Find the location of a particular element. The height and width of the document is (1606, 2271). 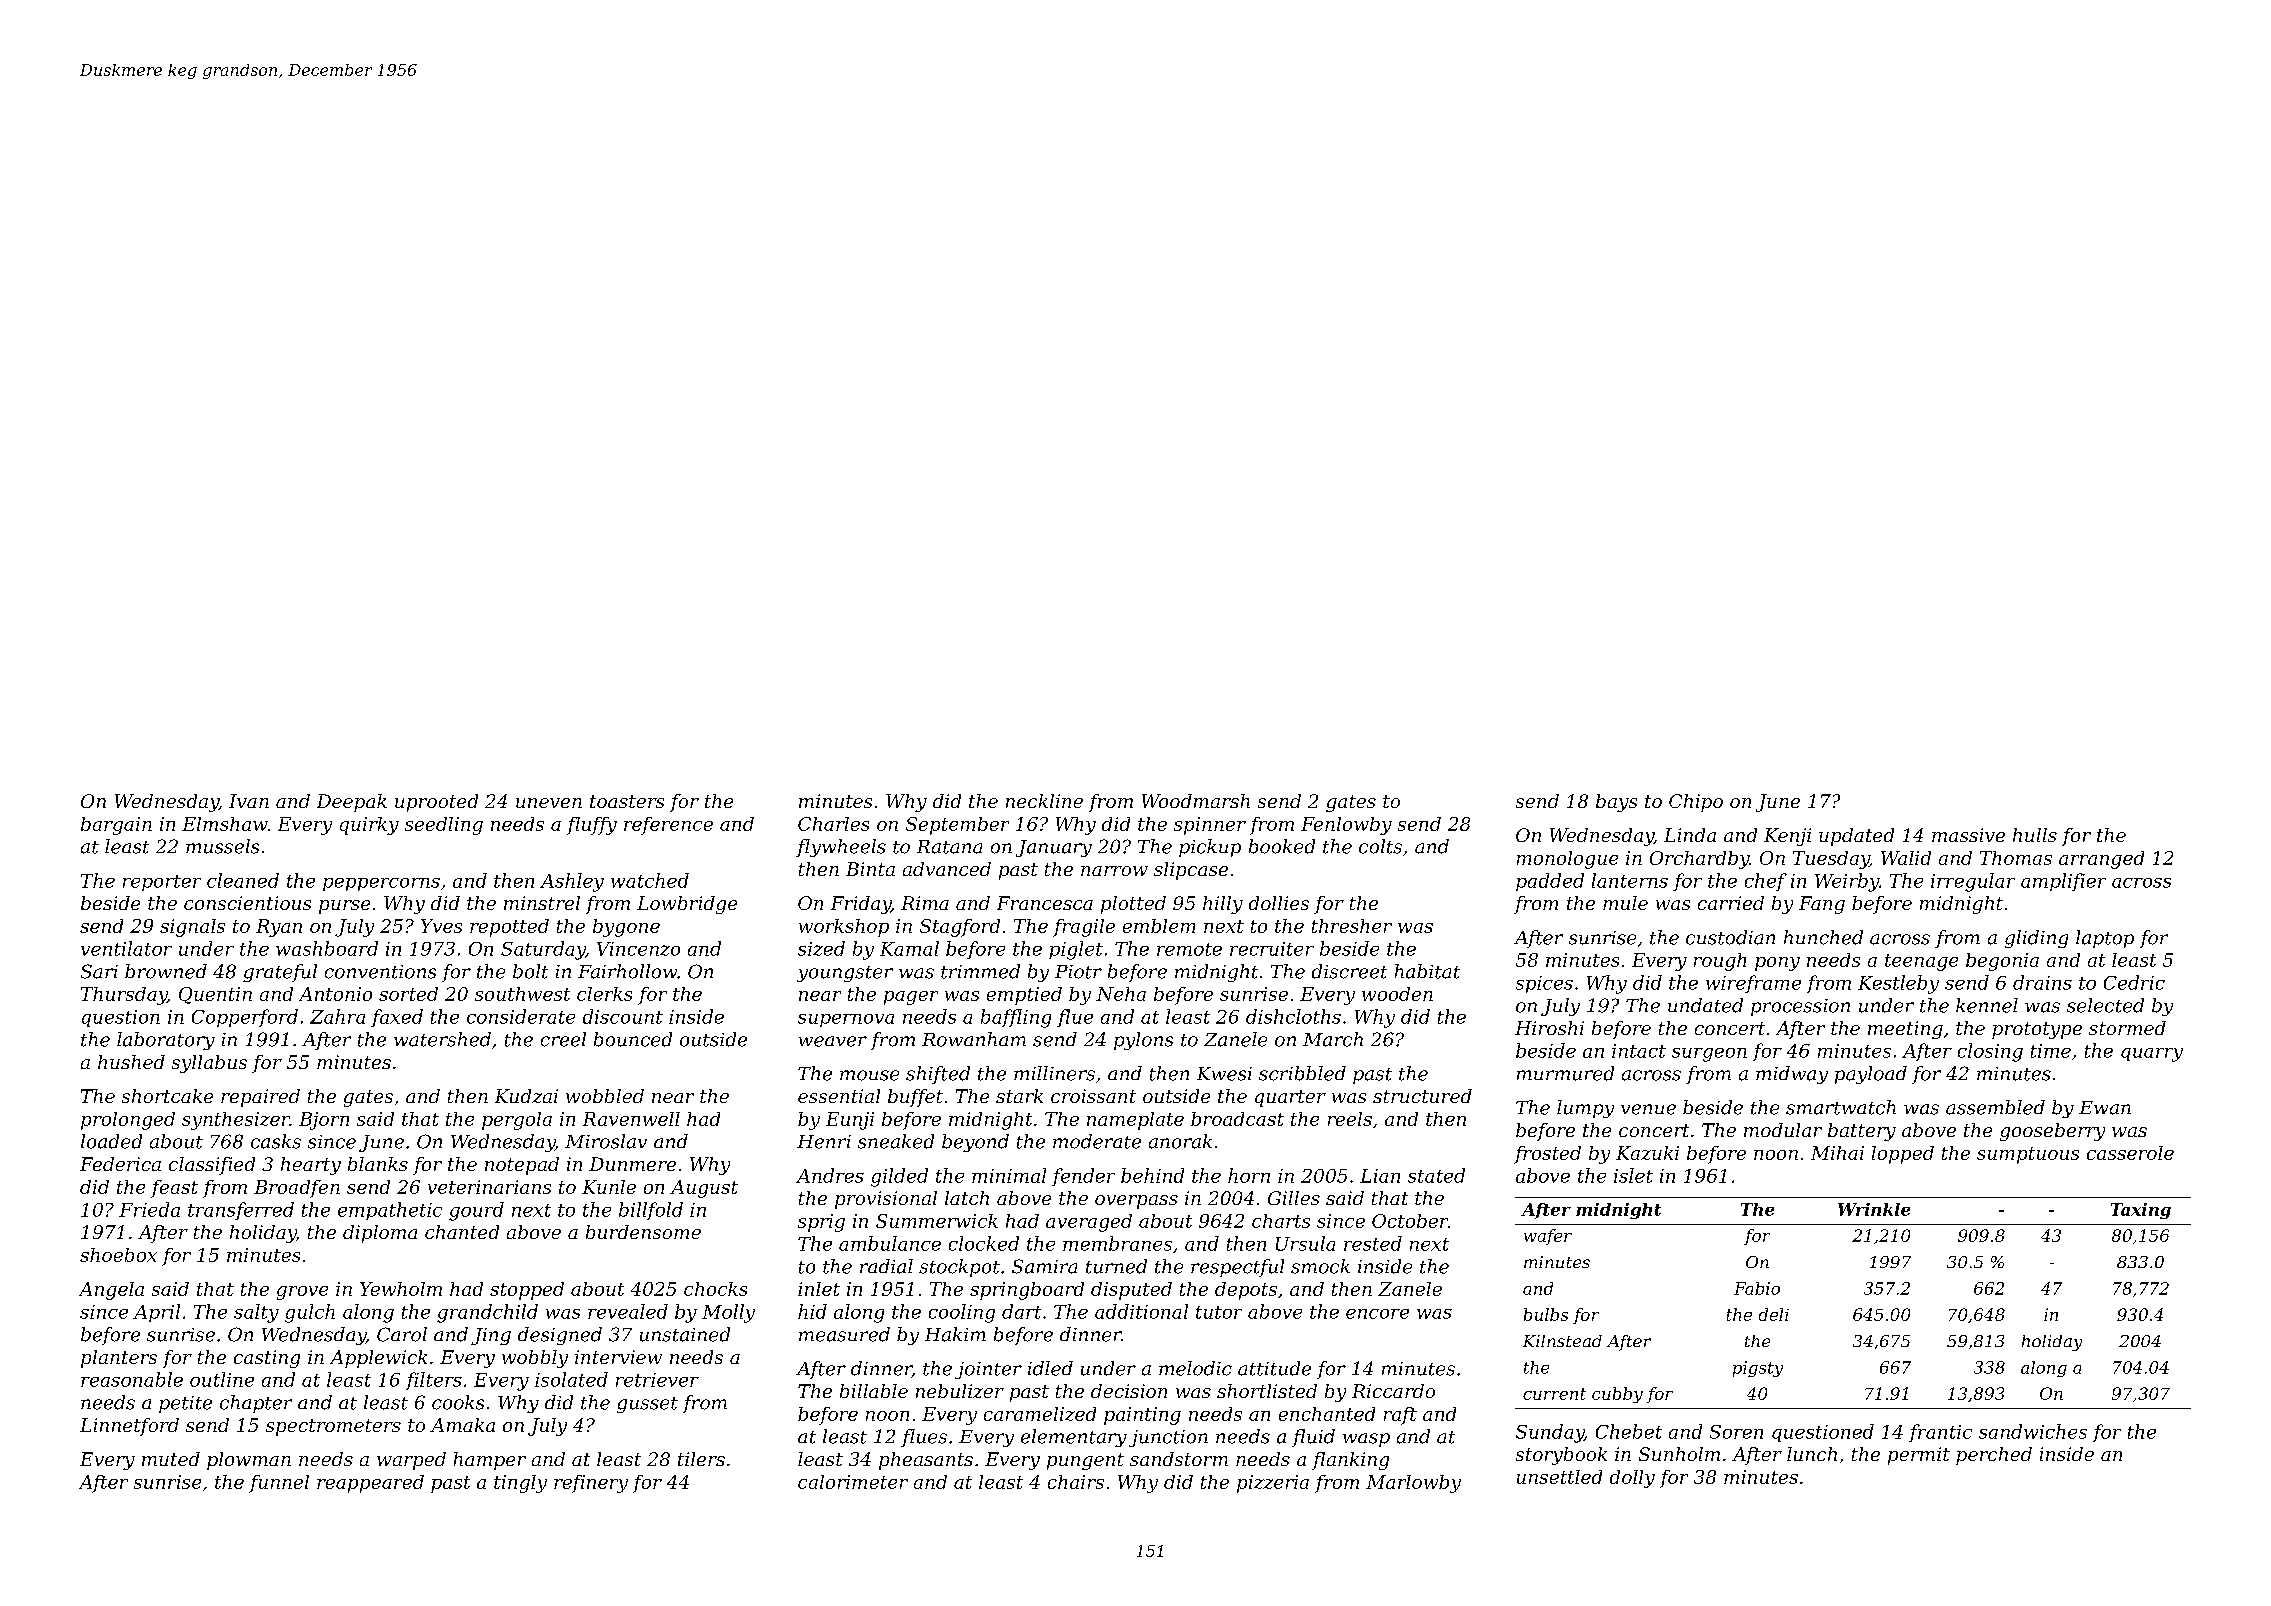

sprig is located at coordinates (821, 1223).
